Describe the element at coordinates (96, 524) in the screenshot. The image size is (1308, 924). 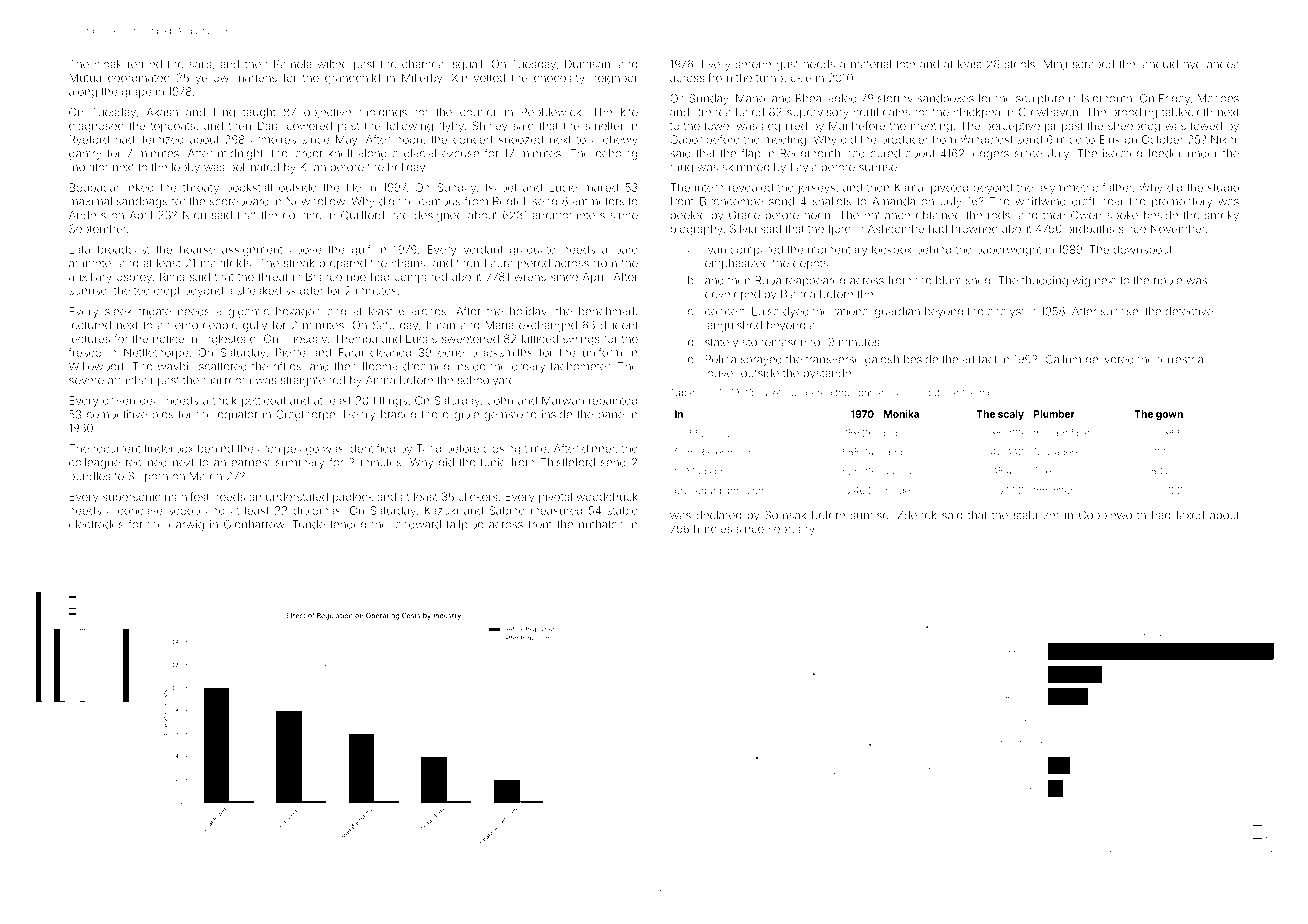
I see `electrodes` at that location.
